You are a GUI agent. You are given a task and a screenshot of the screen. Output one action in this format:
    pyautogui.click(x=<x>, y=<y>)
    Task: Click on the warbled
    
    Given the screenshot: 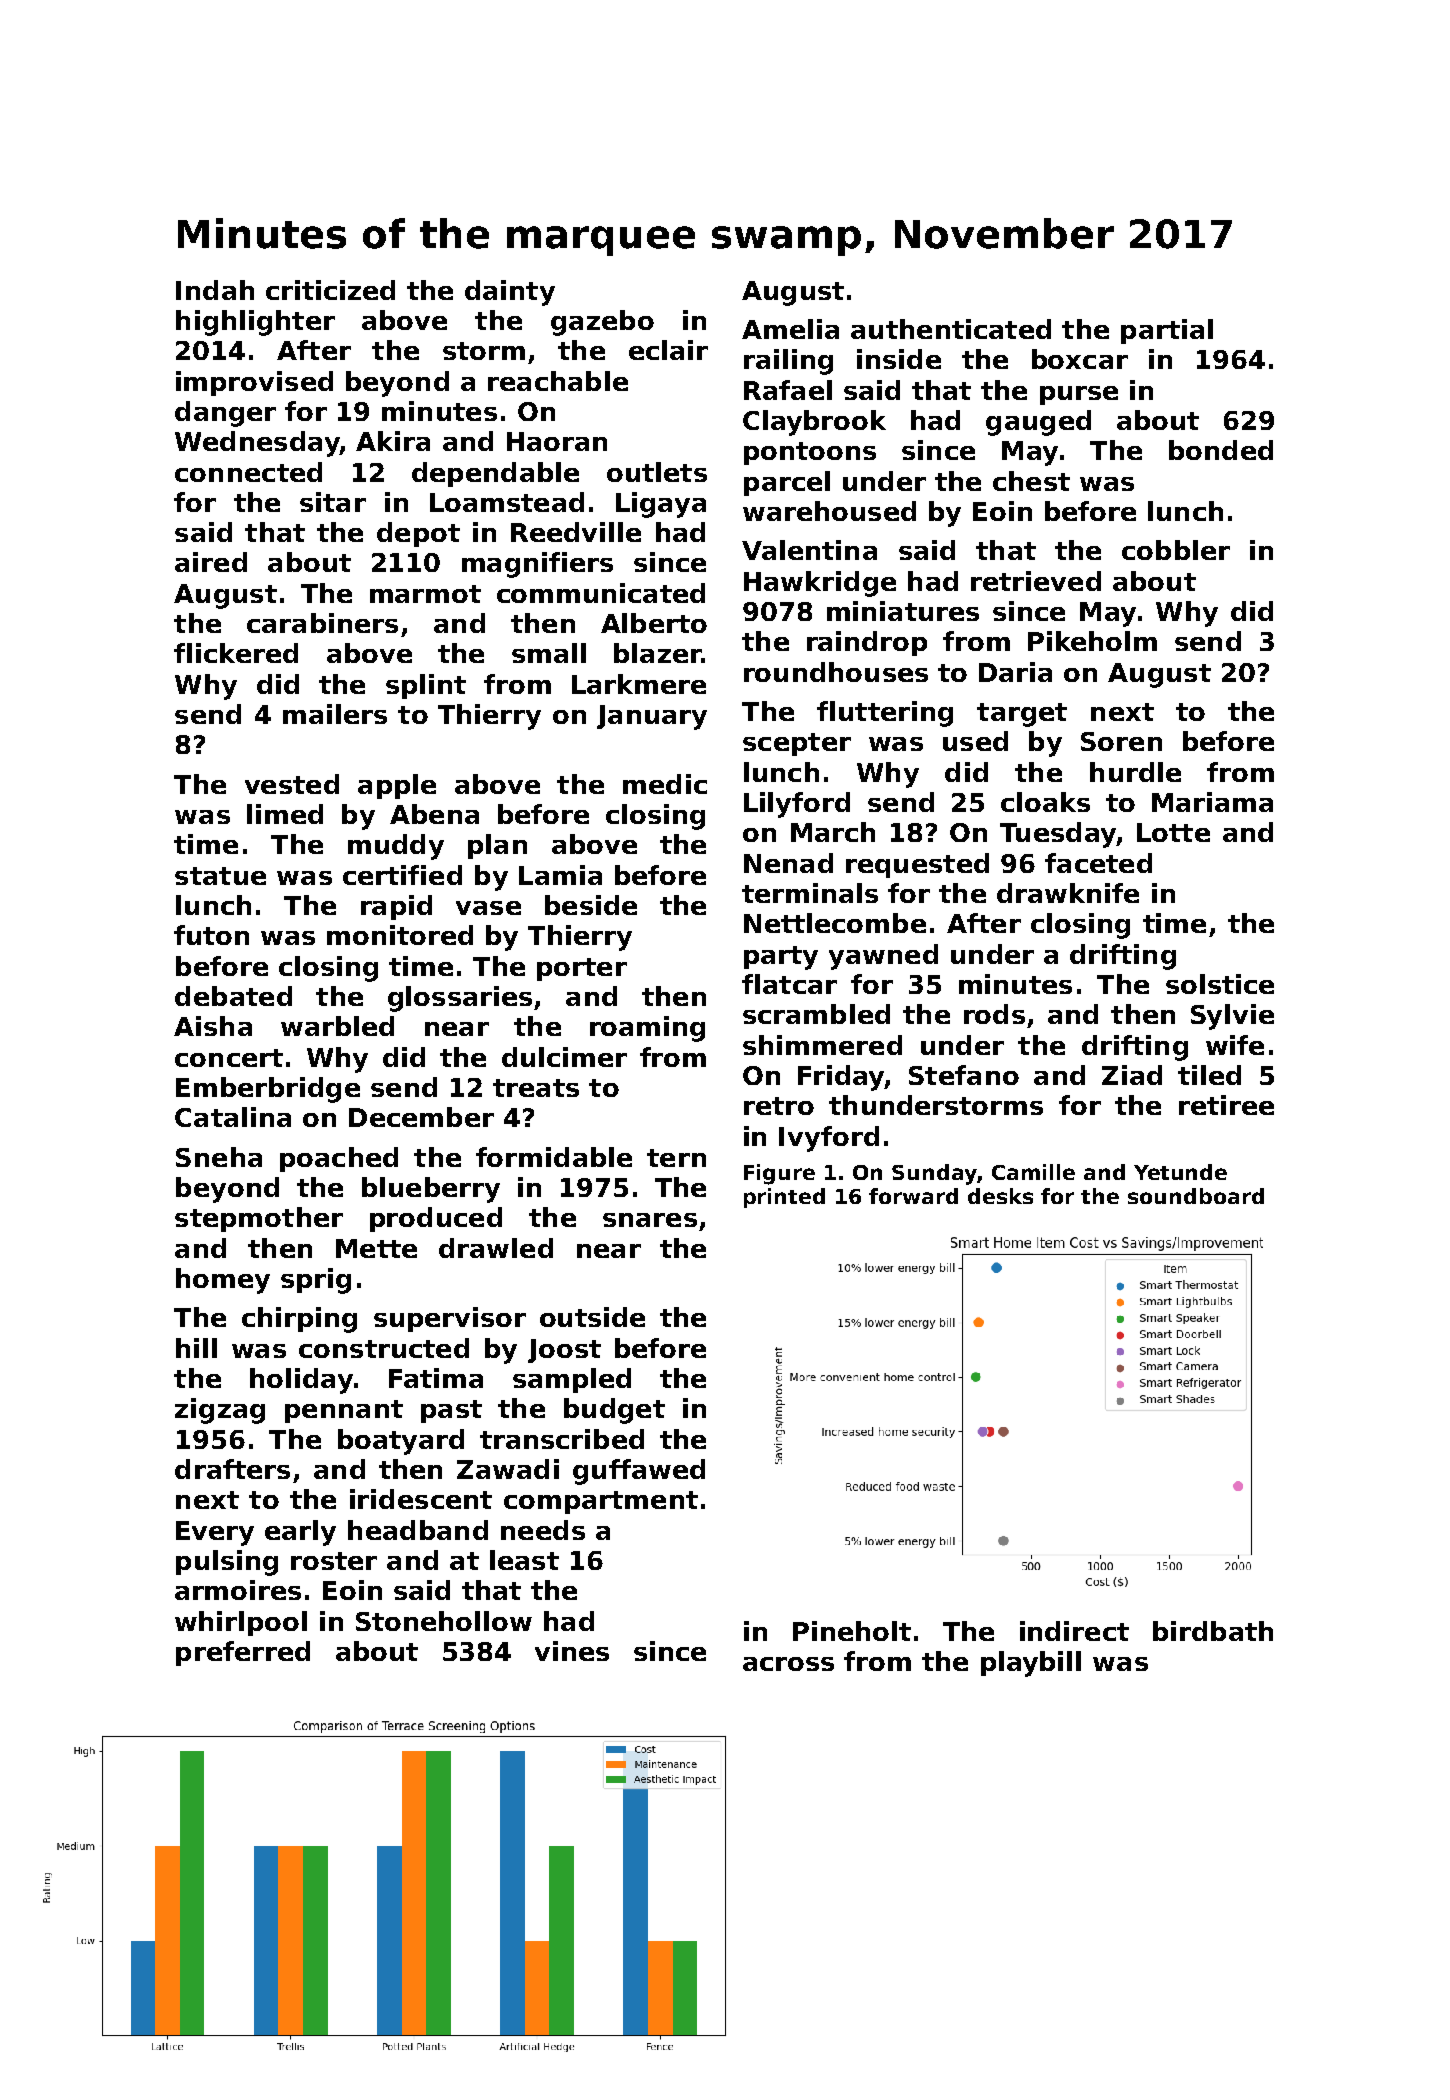 What is the action you would take?
    pyautogui.click(x=337, y=1026)
